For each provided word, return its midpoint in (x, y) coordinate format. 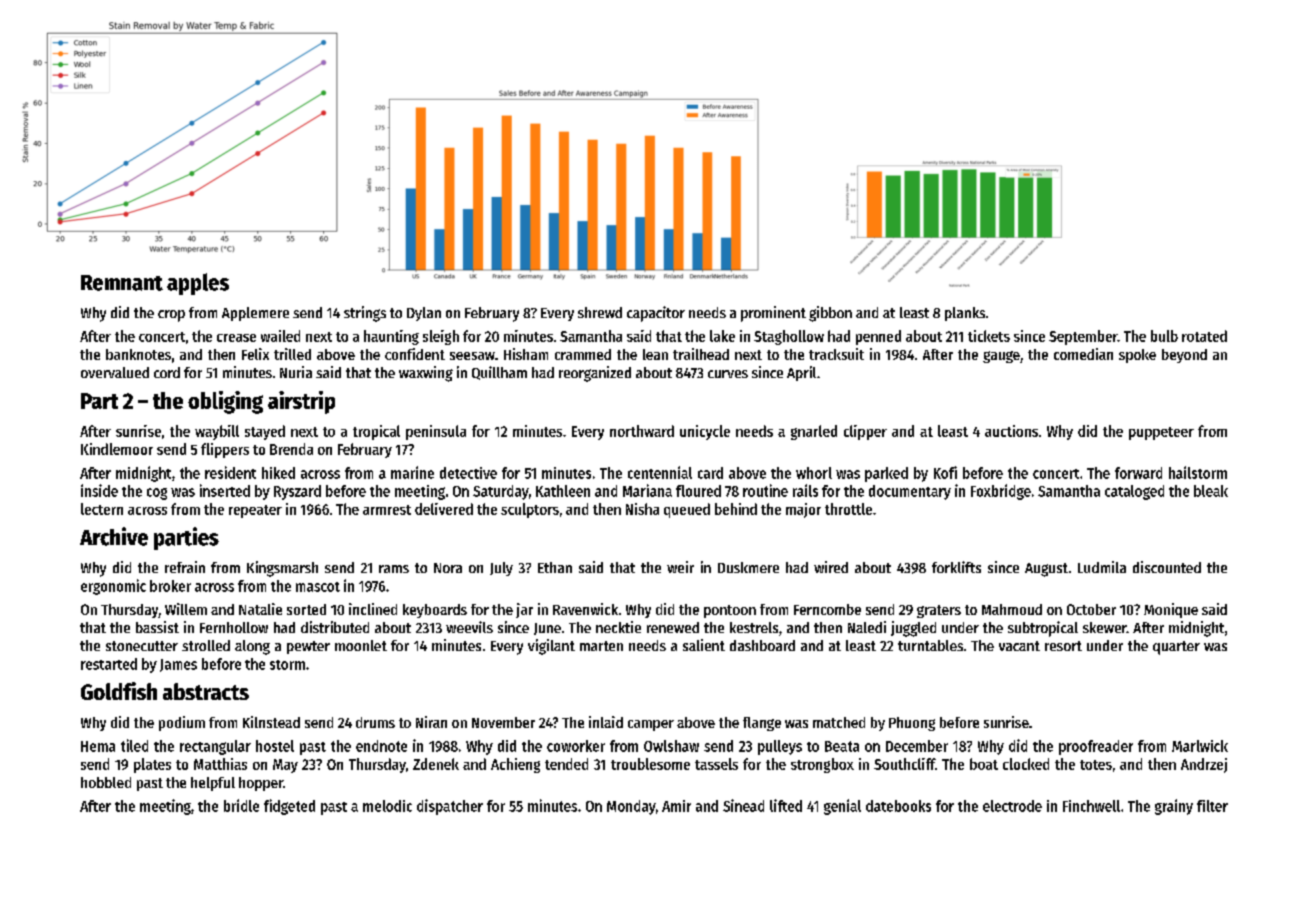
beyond (1184, 356)
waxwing (426, 374)
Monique (1171, 610)
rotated (1204, 336)
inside (99, 490)
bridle (241, 805)
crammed (583, 354)
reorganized (595, 374)
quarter (1176, 648)
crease (236, 338)
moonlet (361, 645)
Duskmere (748, 567)
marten (601, 646)
